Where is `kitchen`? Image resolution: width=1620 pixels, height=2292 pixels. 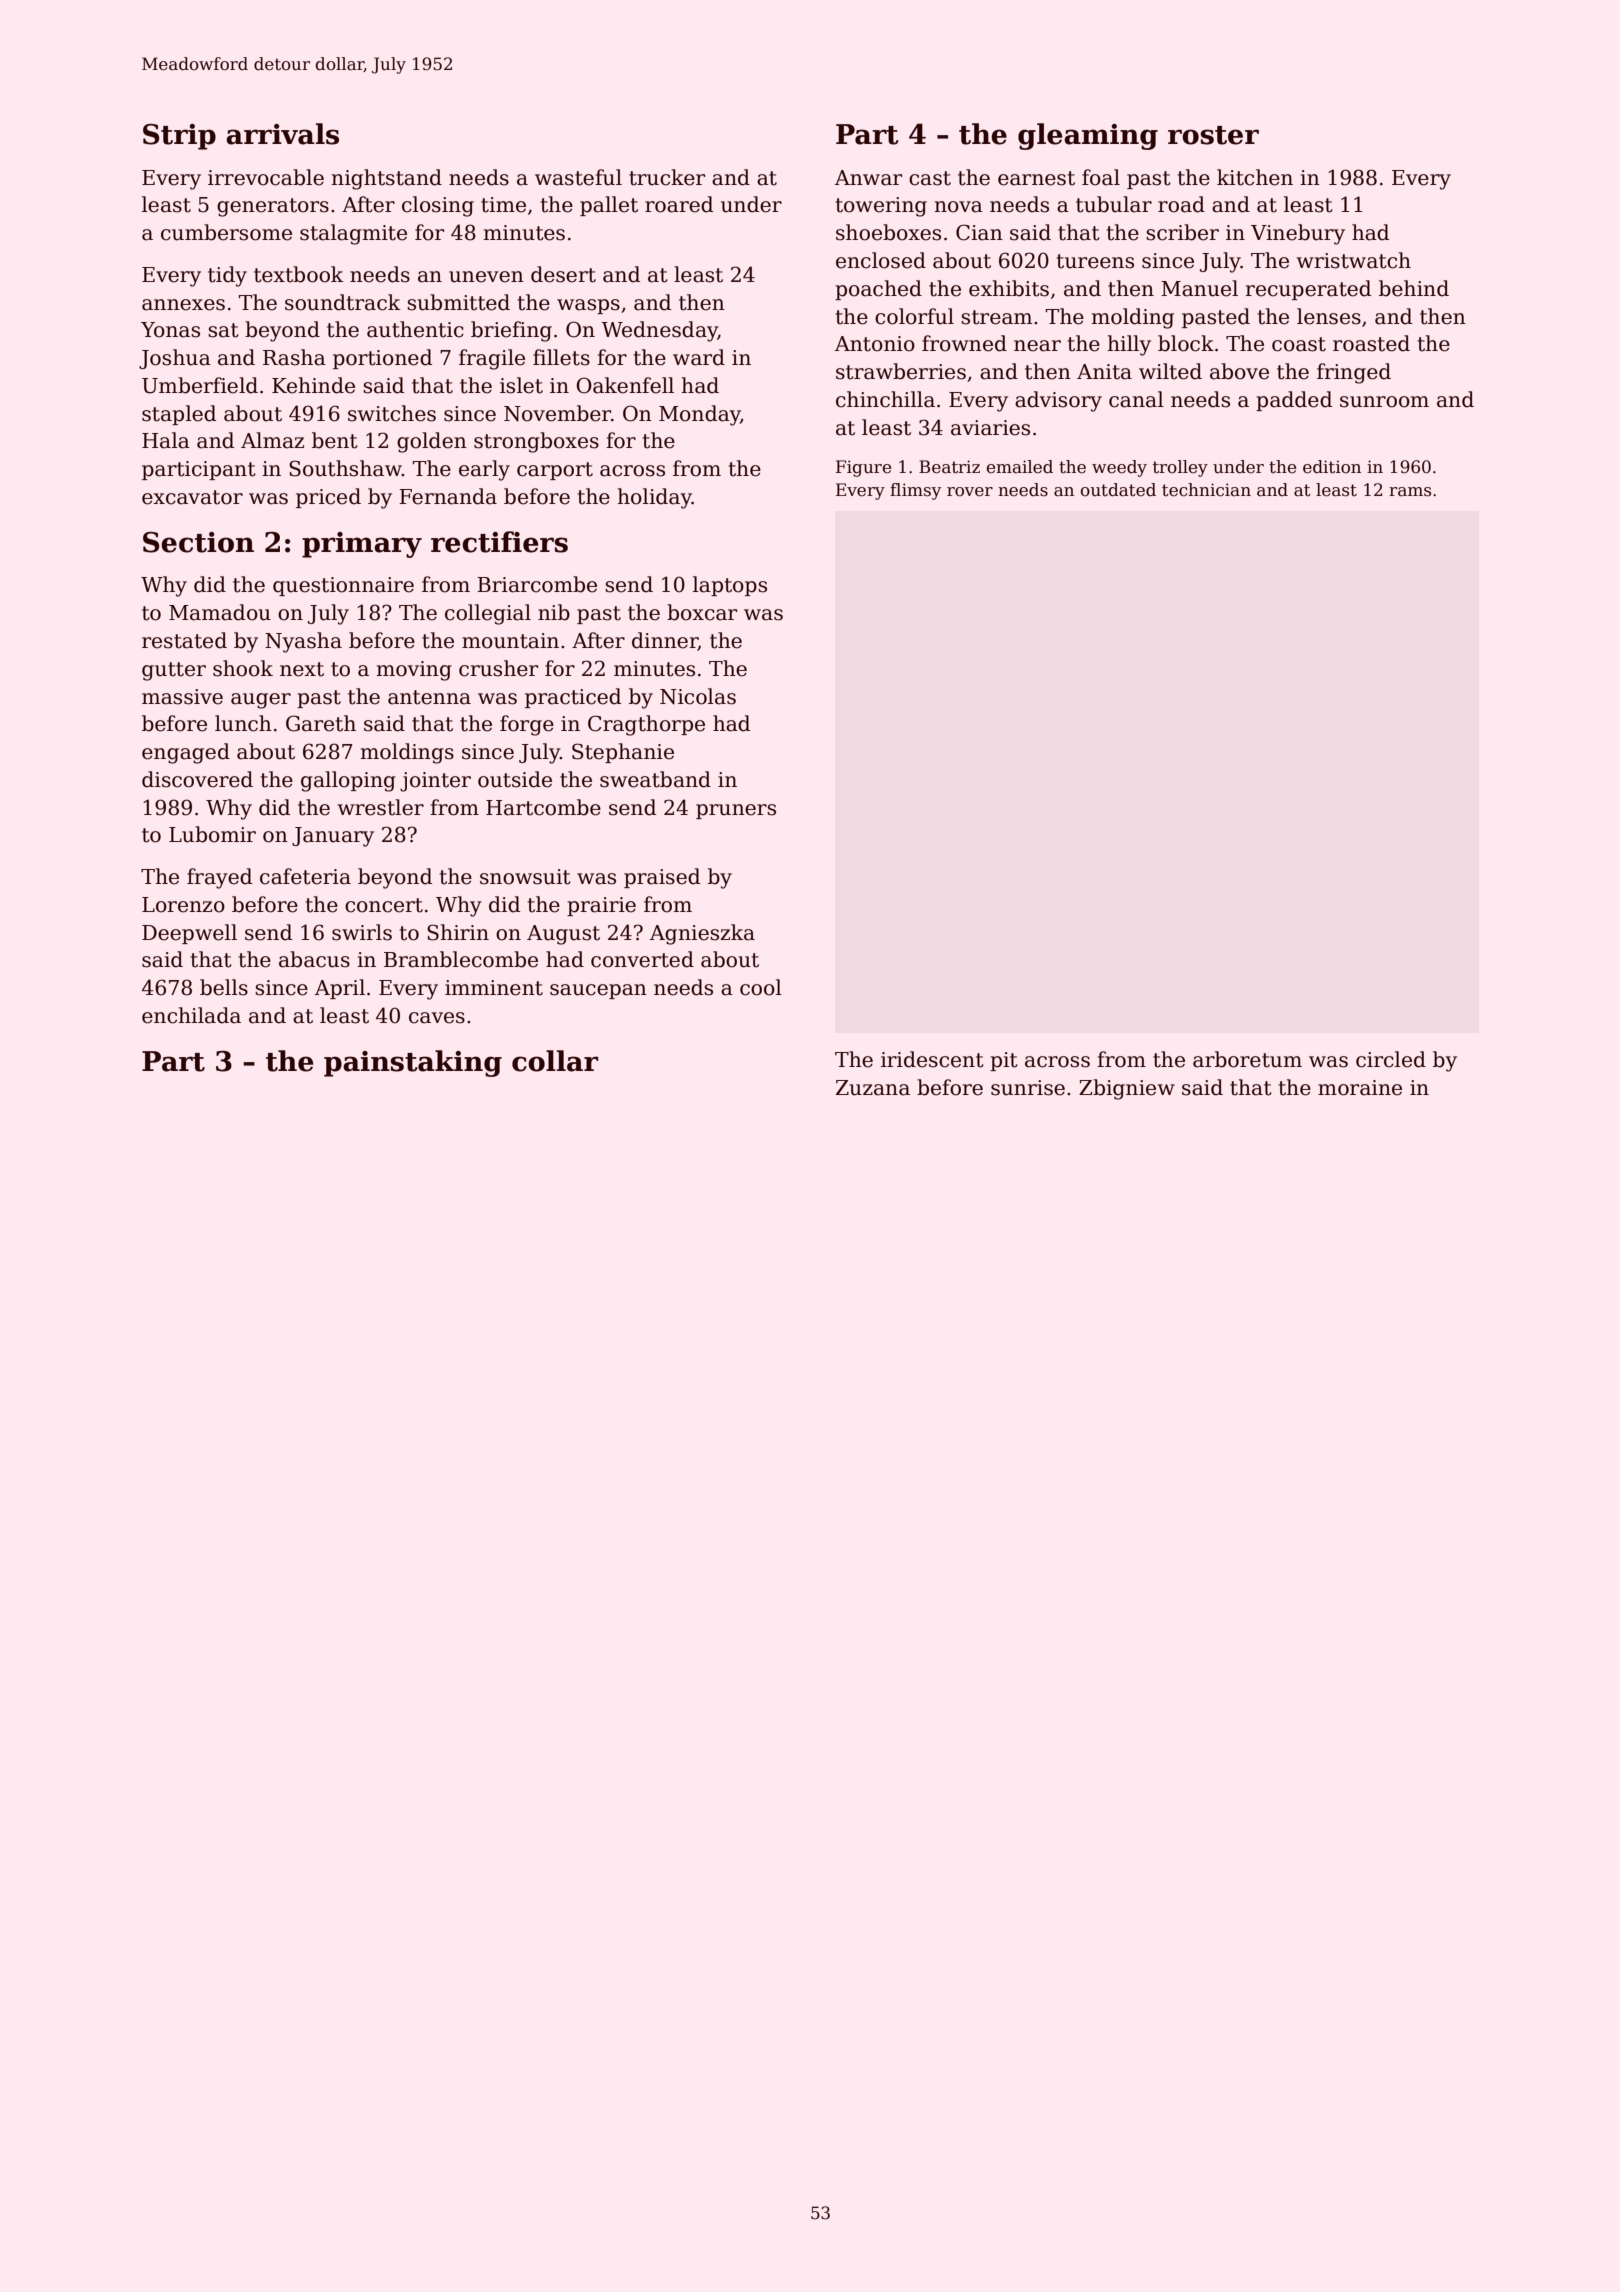
kitchen is located at coordinates (1255, 177).
